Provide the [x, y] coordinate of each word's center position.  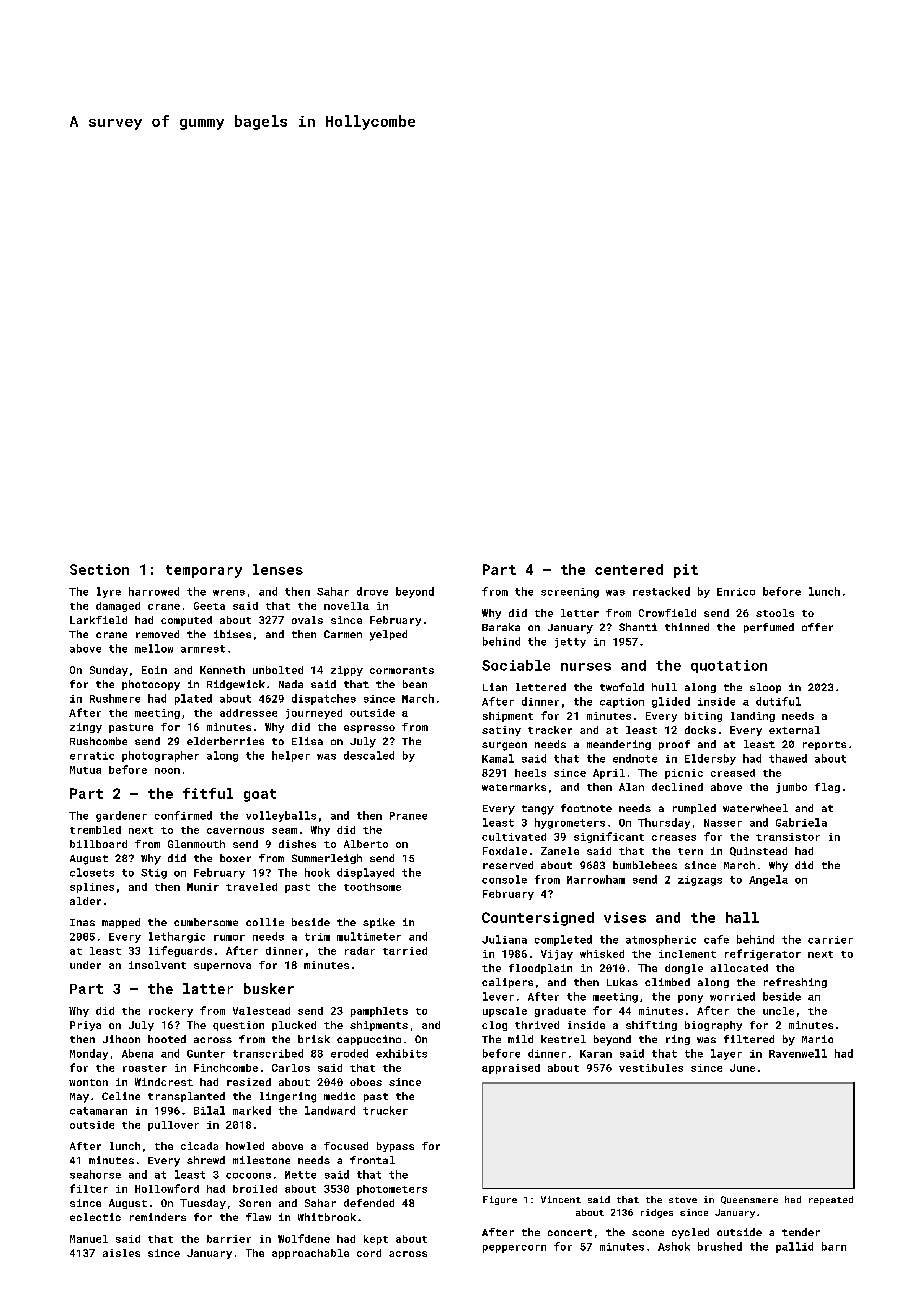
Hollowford [167, 1188]
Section [99, 569]
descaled [369, 755]
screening [570, 593]
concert [570, 1232]
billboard [98, 844]
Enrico [736, 592]
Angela [768, 880]
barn [834, 1246]
